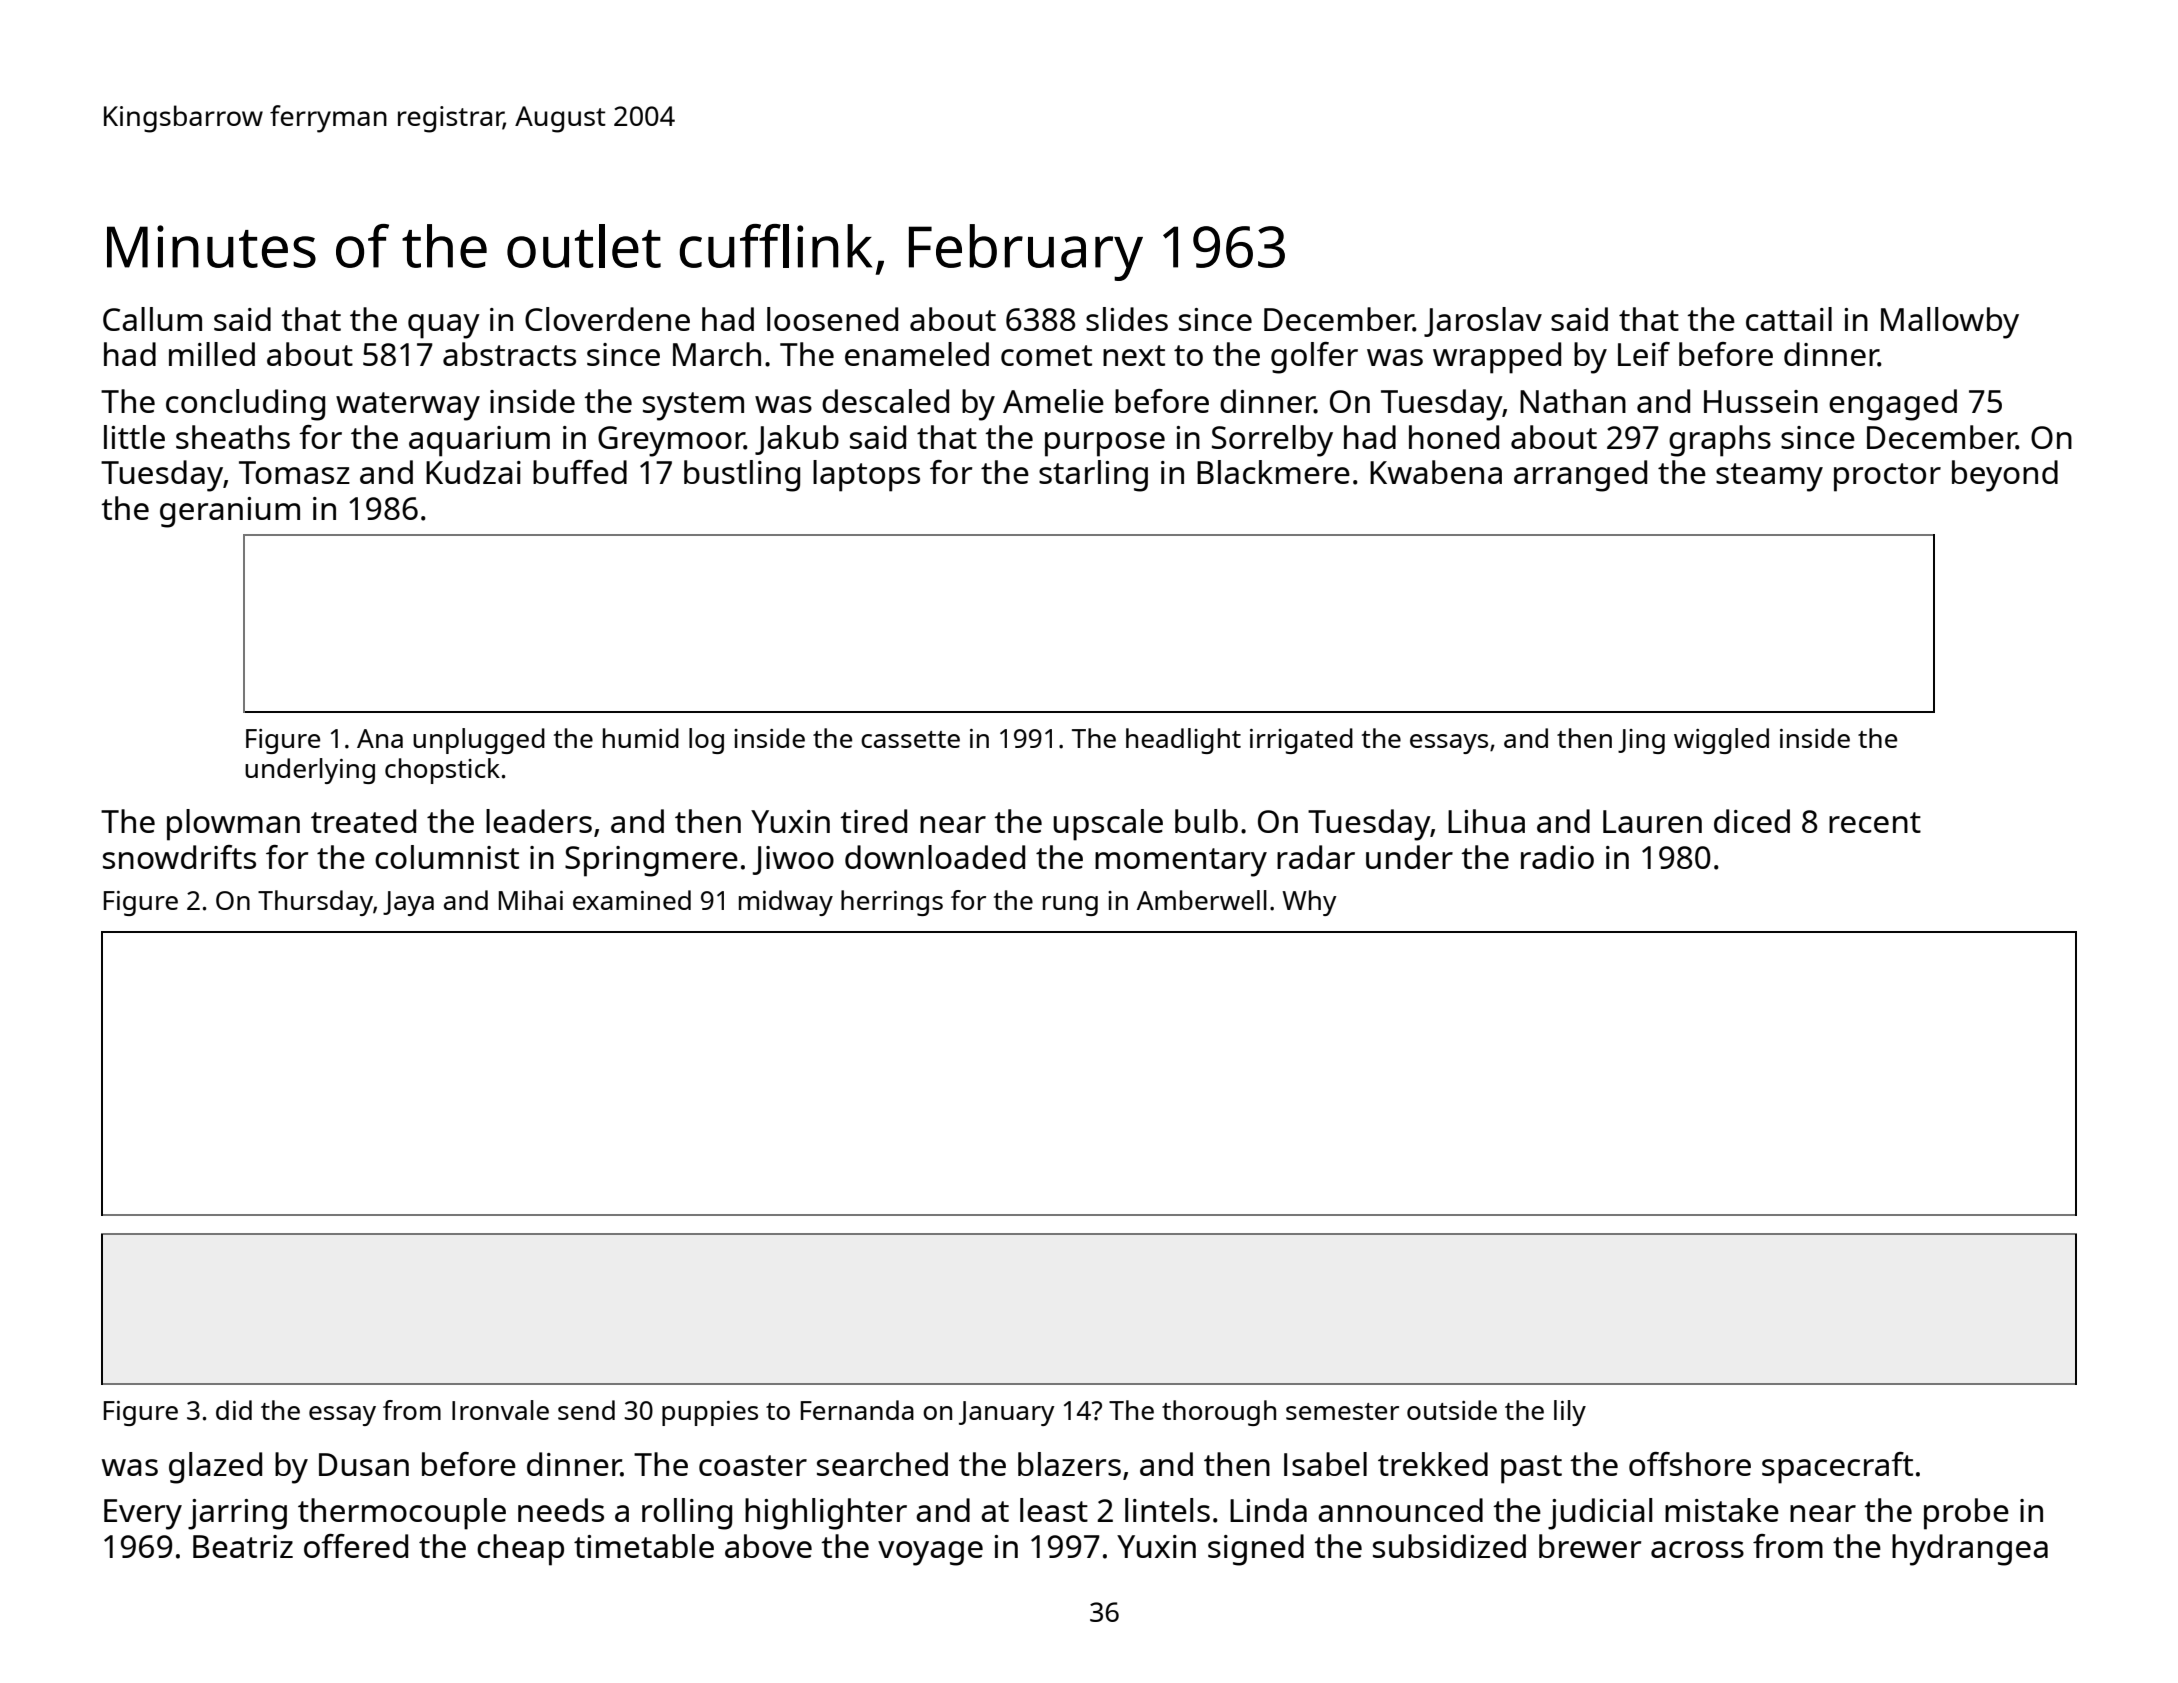  Describe the element at coordinates (539, 821) in the screenshot. I see `leaders` at that location.
